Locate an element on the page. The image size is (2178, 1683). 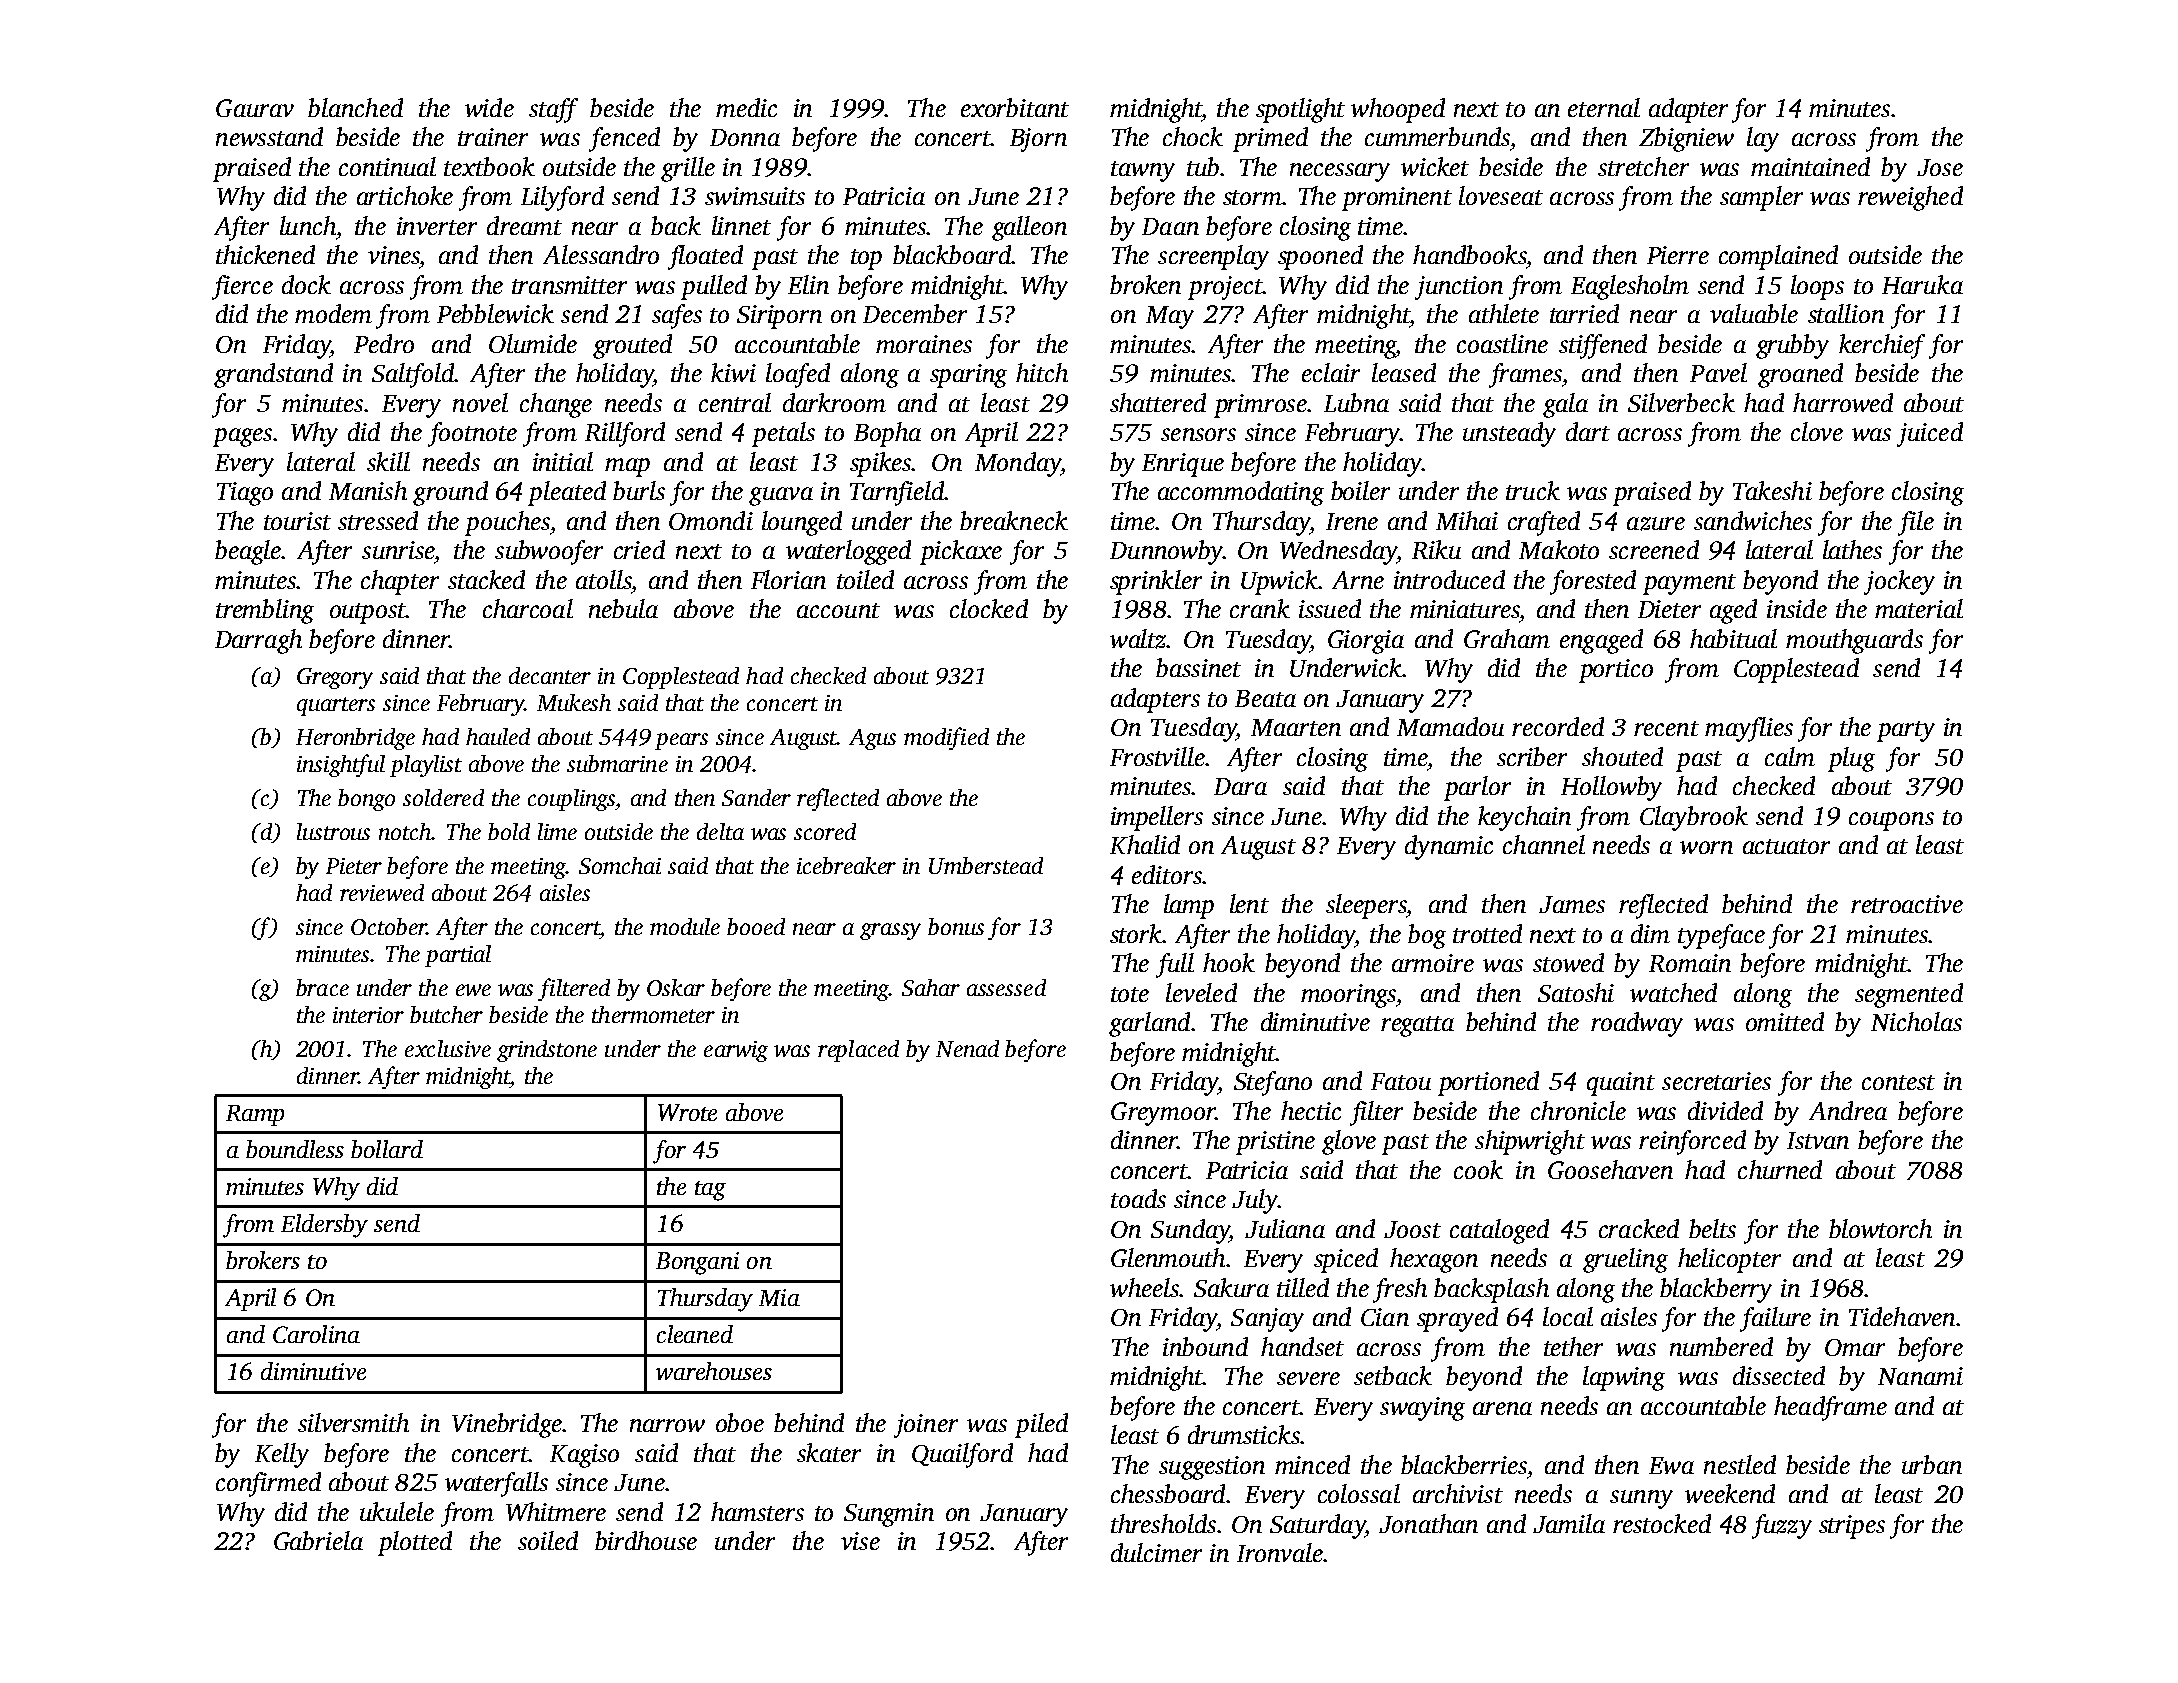
bonus is located at coordinates (956, 926).
